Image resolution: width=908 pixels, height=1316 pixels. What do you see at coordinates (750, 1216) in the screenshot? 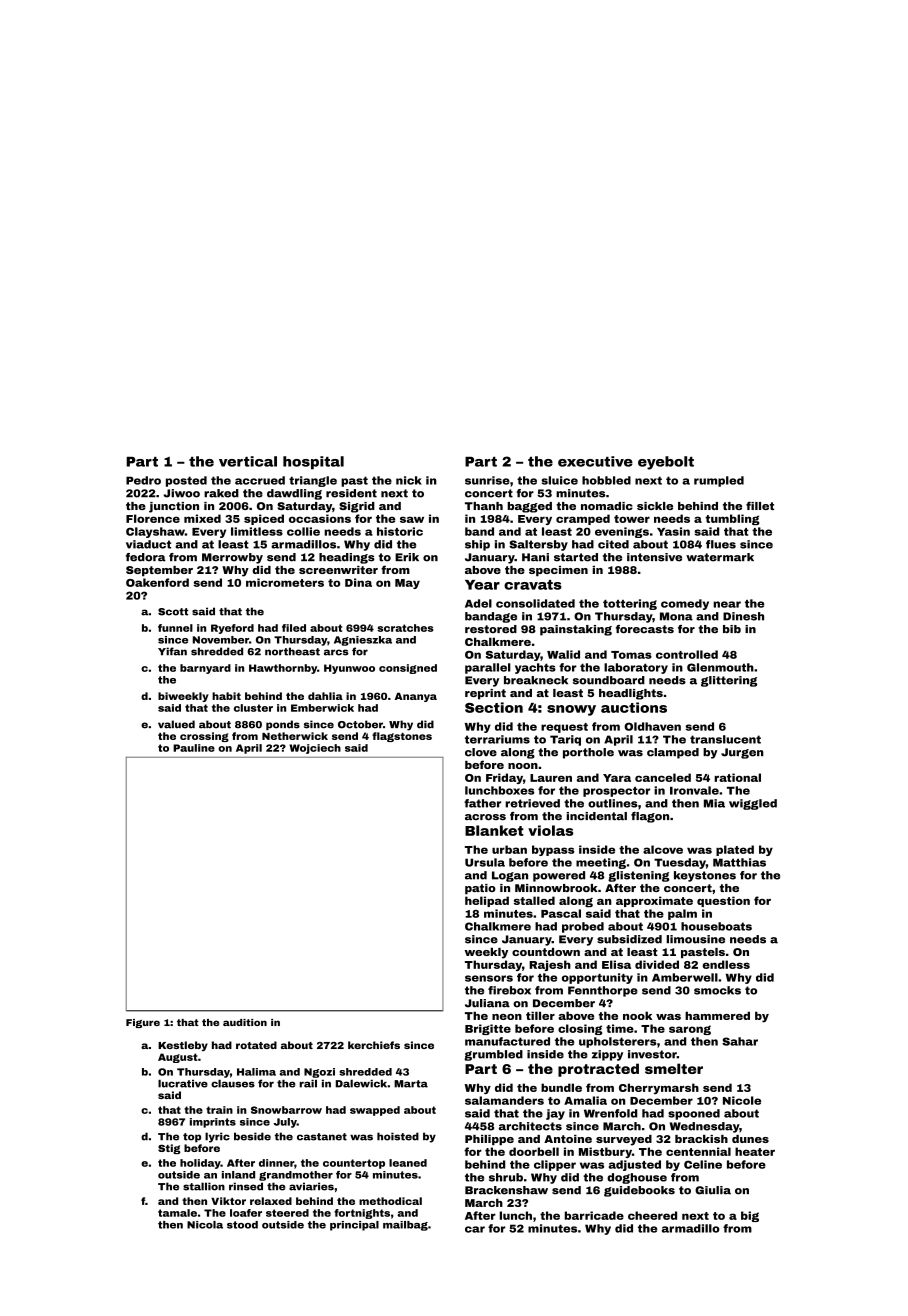
I see `big` at bounding box center [750, 1216].
